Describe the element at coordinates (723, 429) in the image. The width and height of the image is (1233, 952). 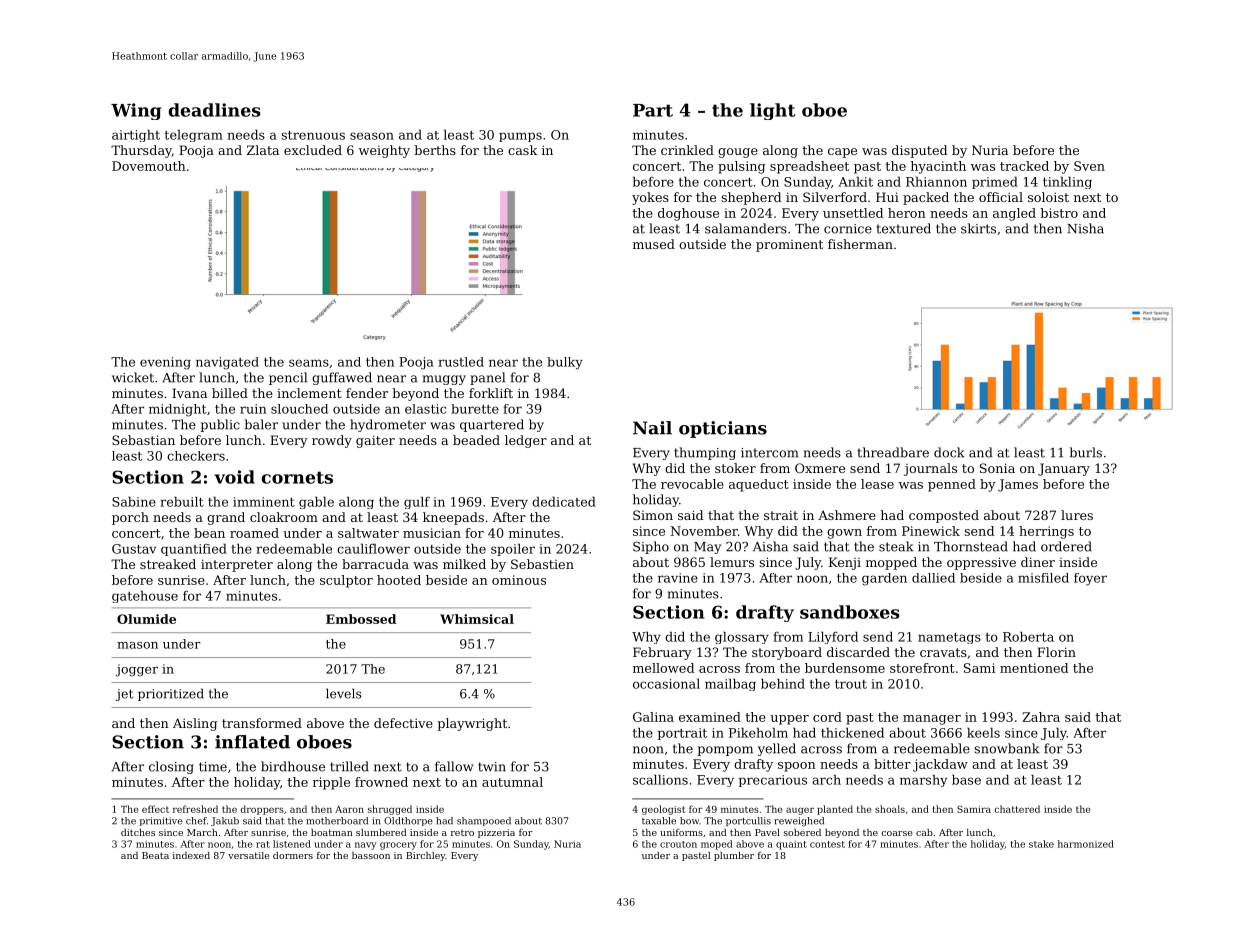
I see `opticians` at that location.
